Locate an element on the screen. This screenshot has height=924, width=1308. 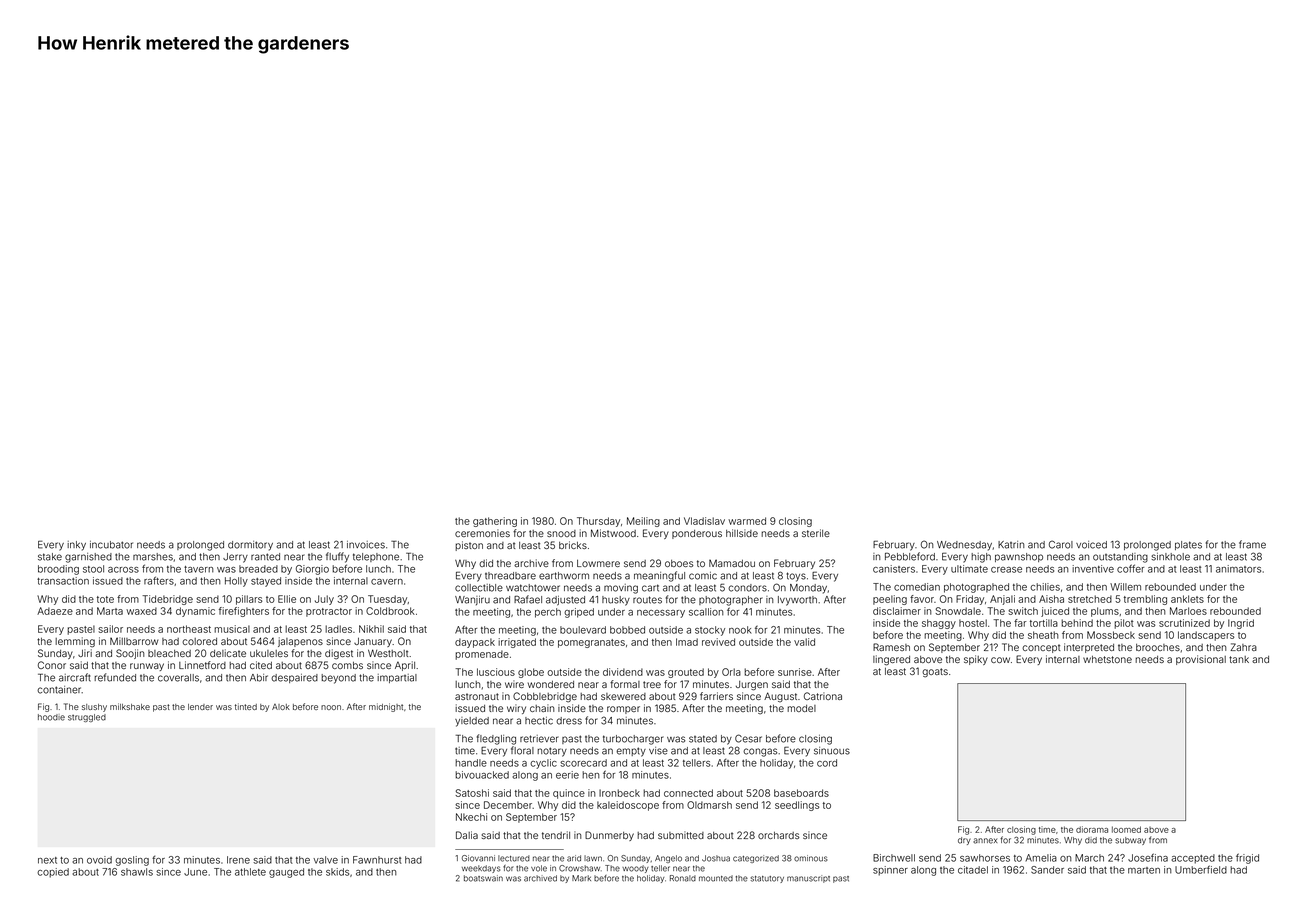
snood is located at coordinates (561, 533).
